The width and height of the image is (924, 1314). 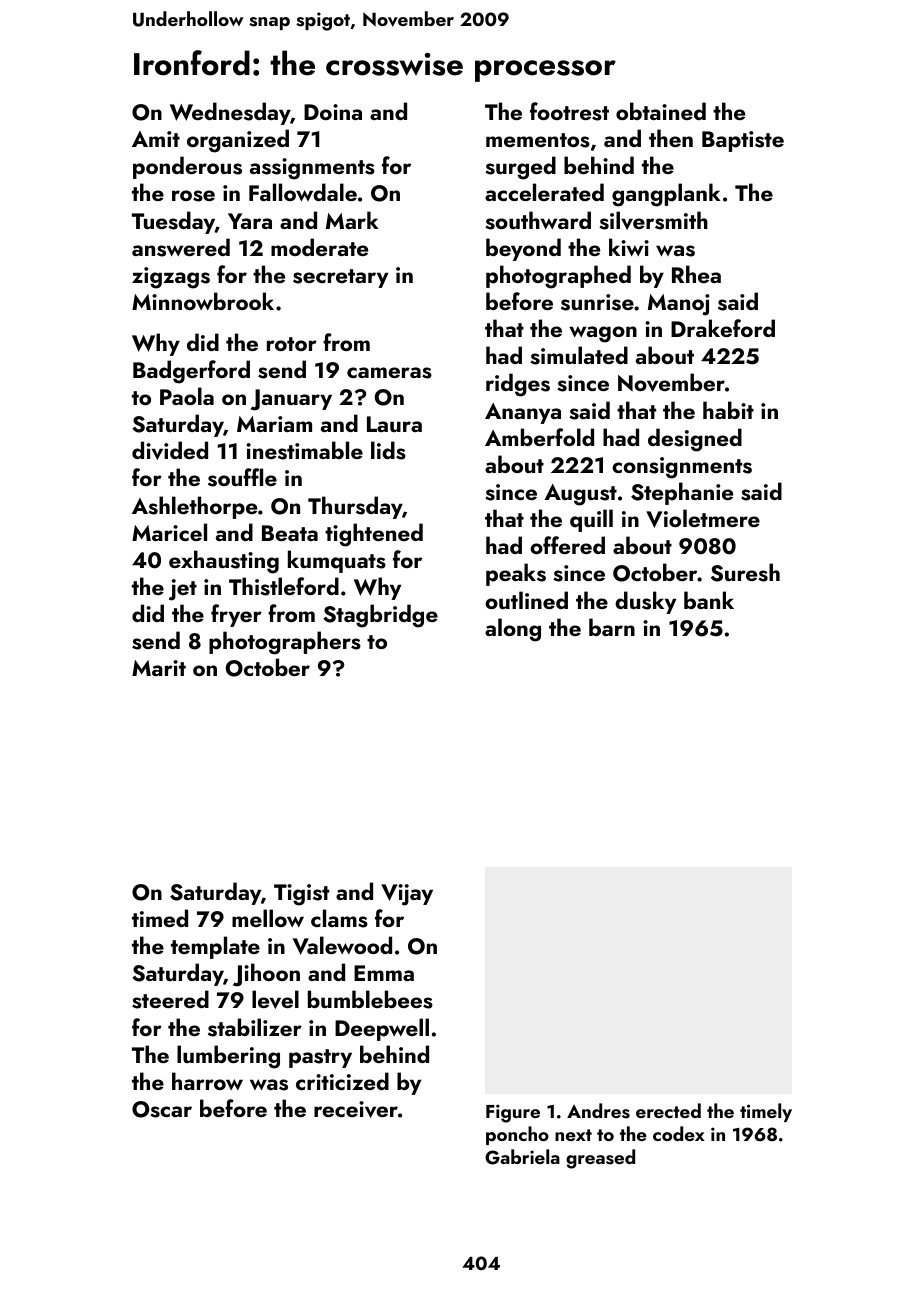 What do you see at coordinates (162, 1109) in the image?
I see `Oscar` at bounding box center [162, 1109].
